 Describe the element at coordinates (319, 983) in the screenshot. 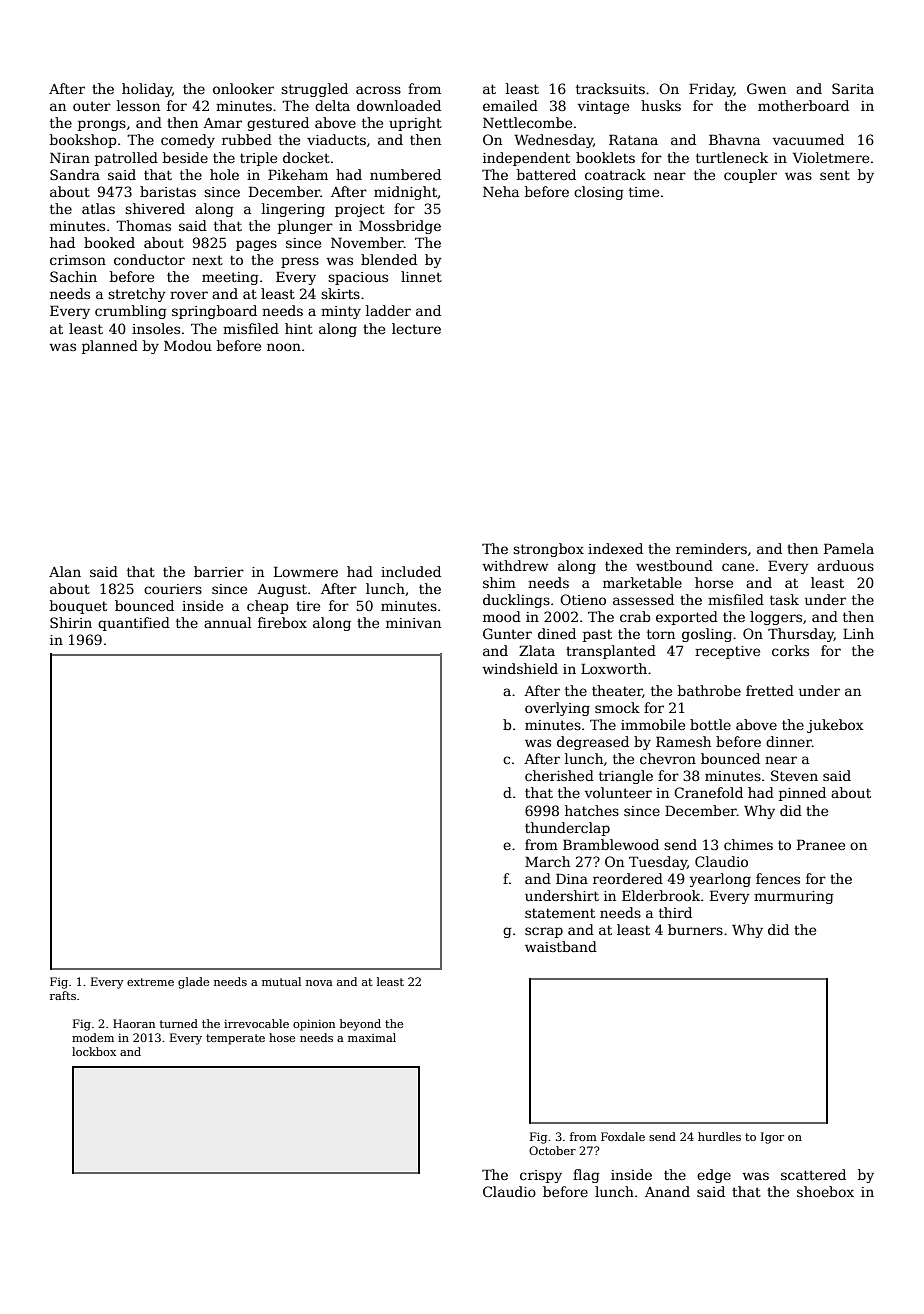

I see `nova` at that location.
